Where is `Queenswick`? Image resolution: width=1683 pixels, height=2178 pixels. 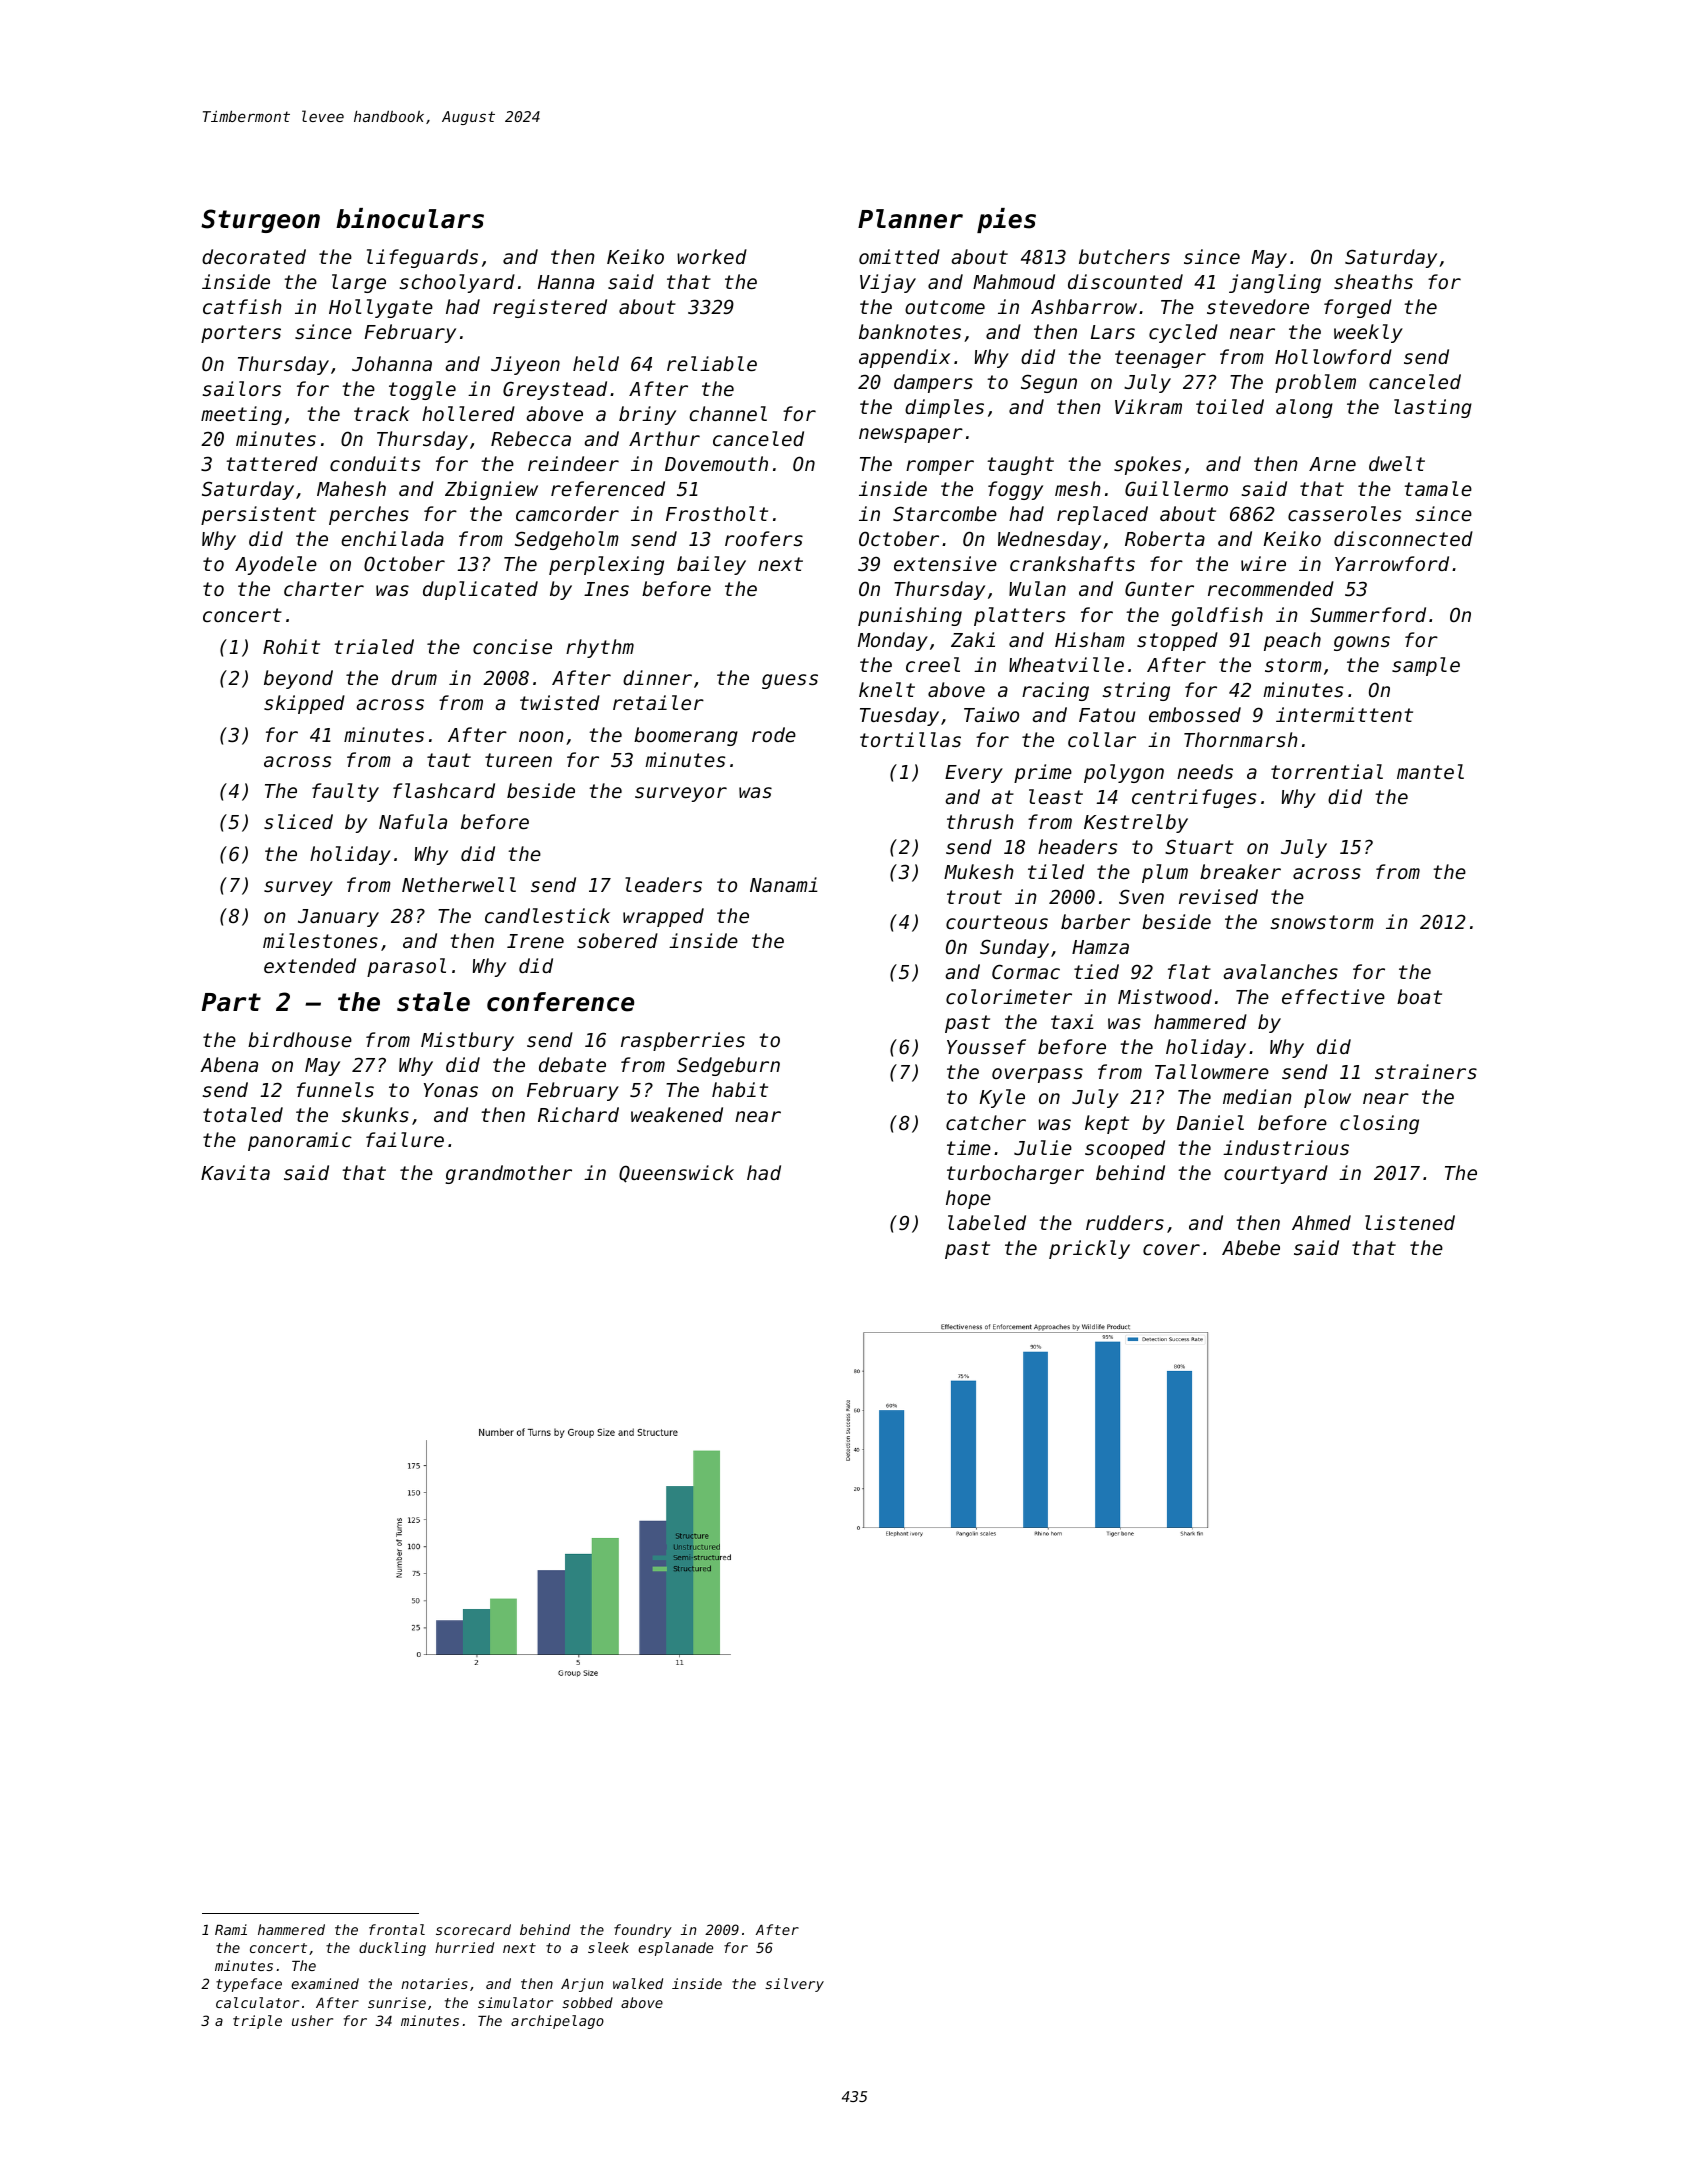 Queenswick is located at coordinates (676, 1174).
